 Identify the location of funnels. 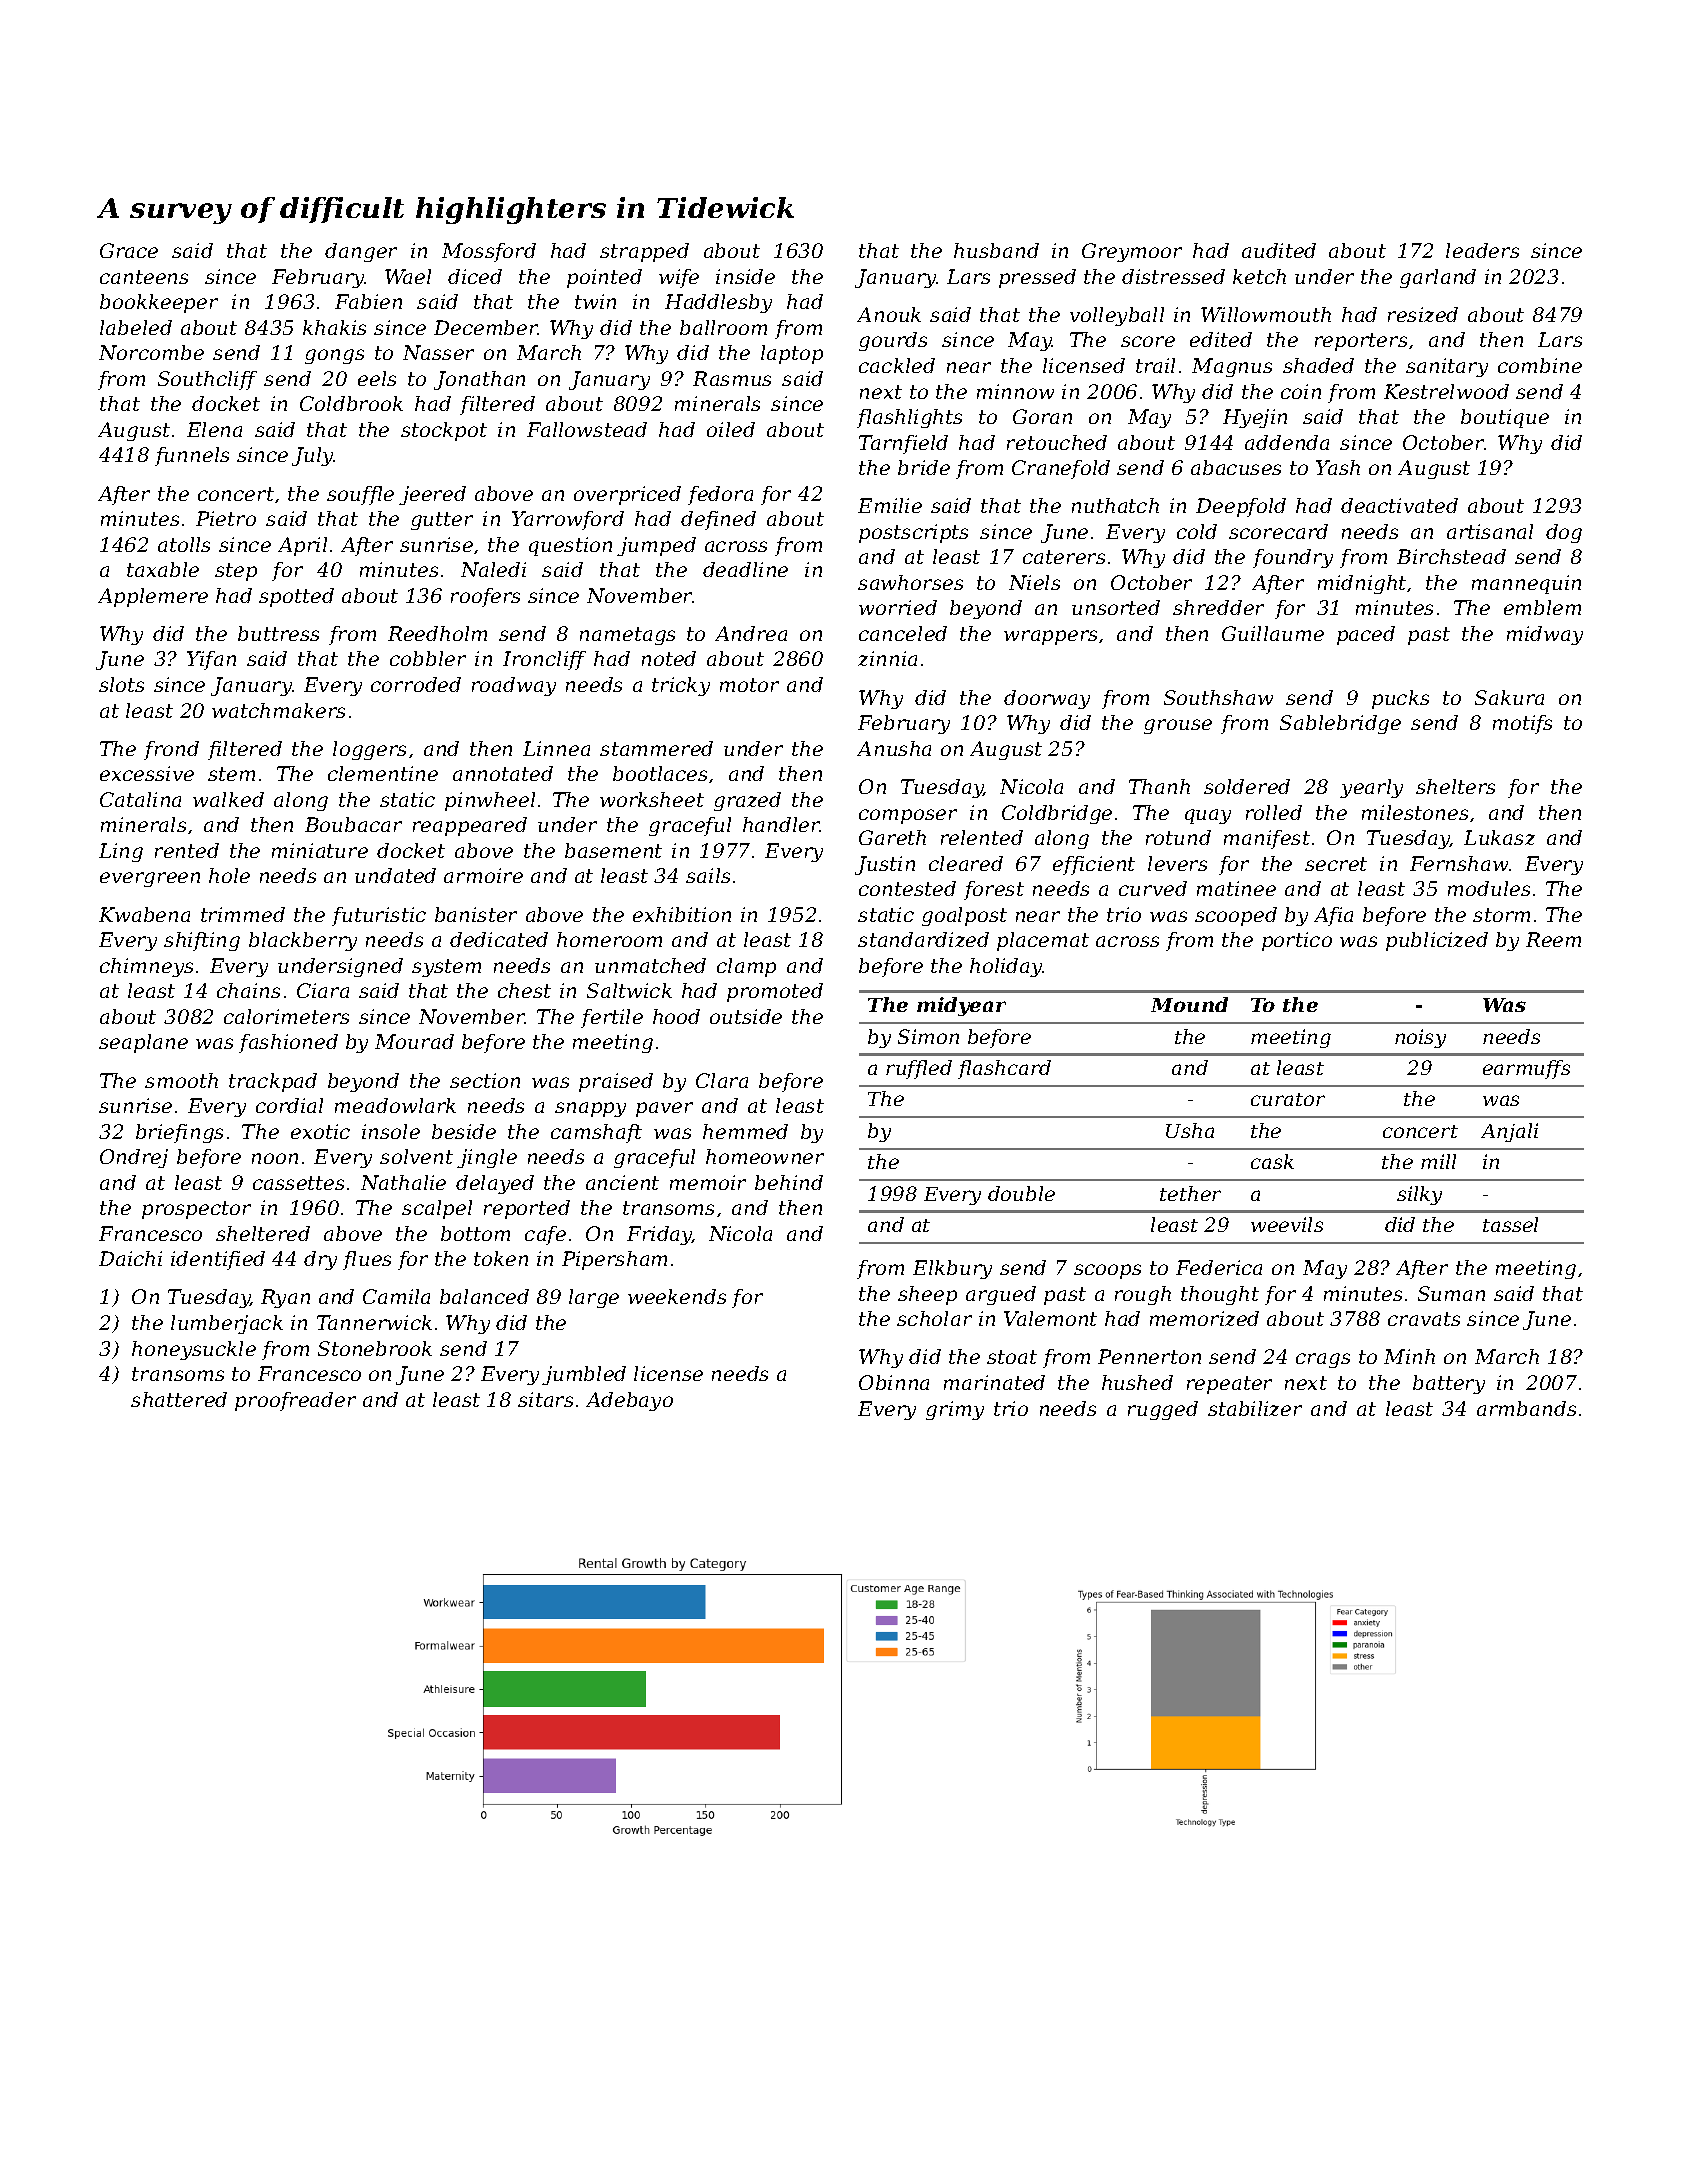
(192, 456).
